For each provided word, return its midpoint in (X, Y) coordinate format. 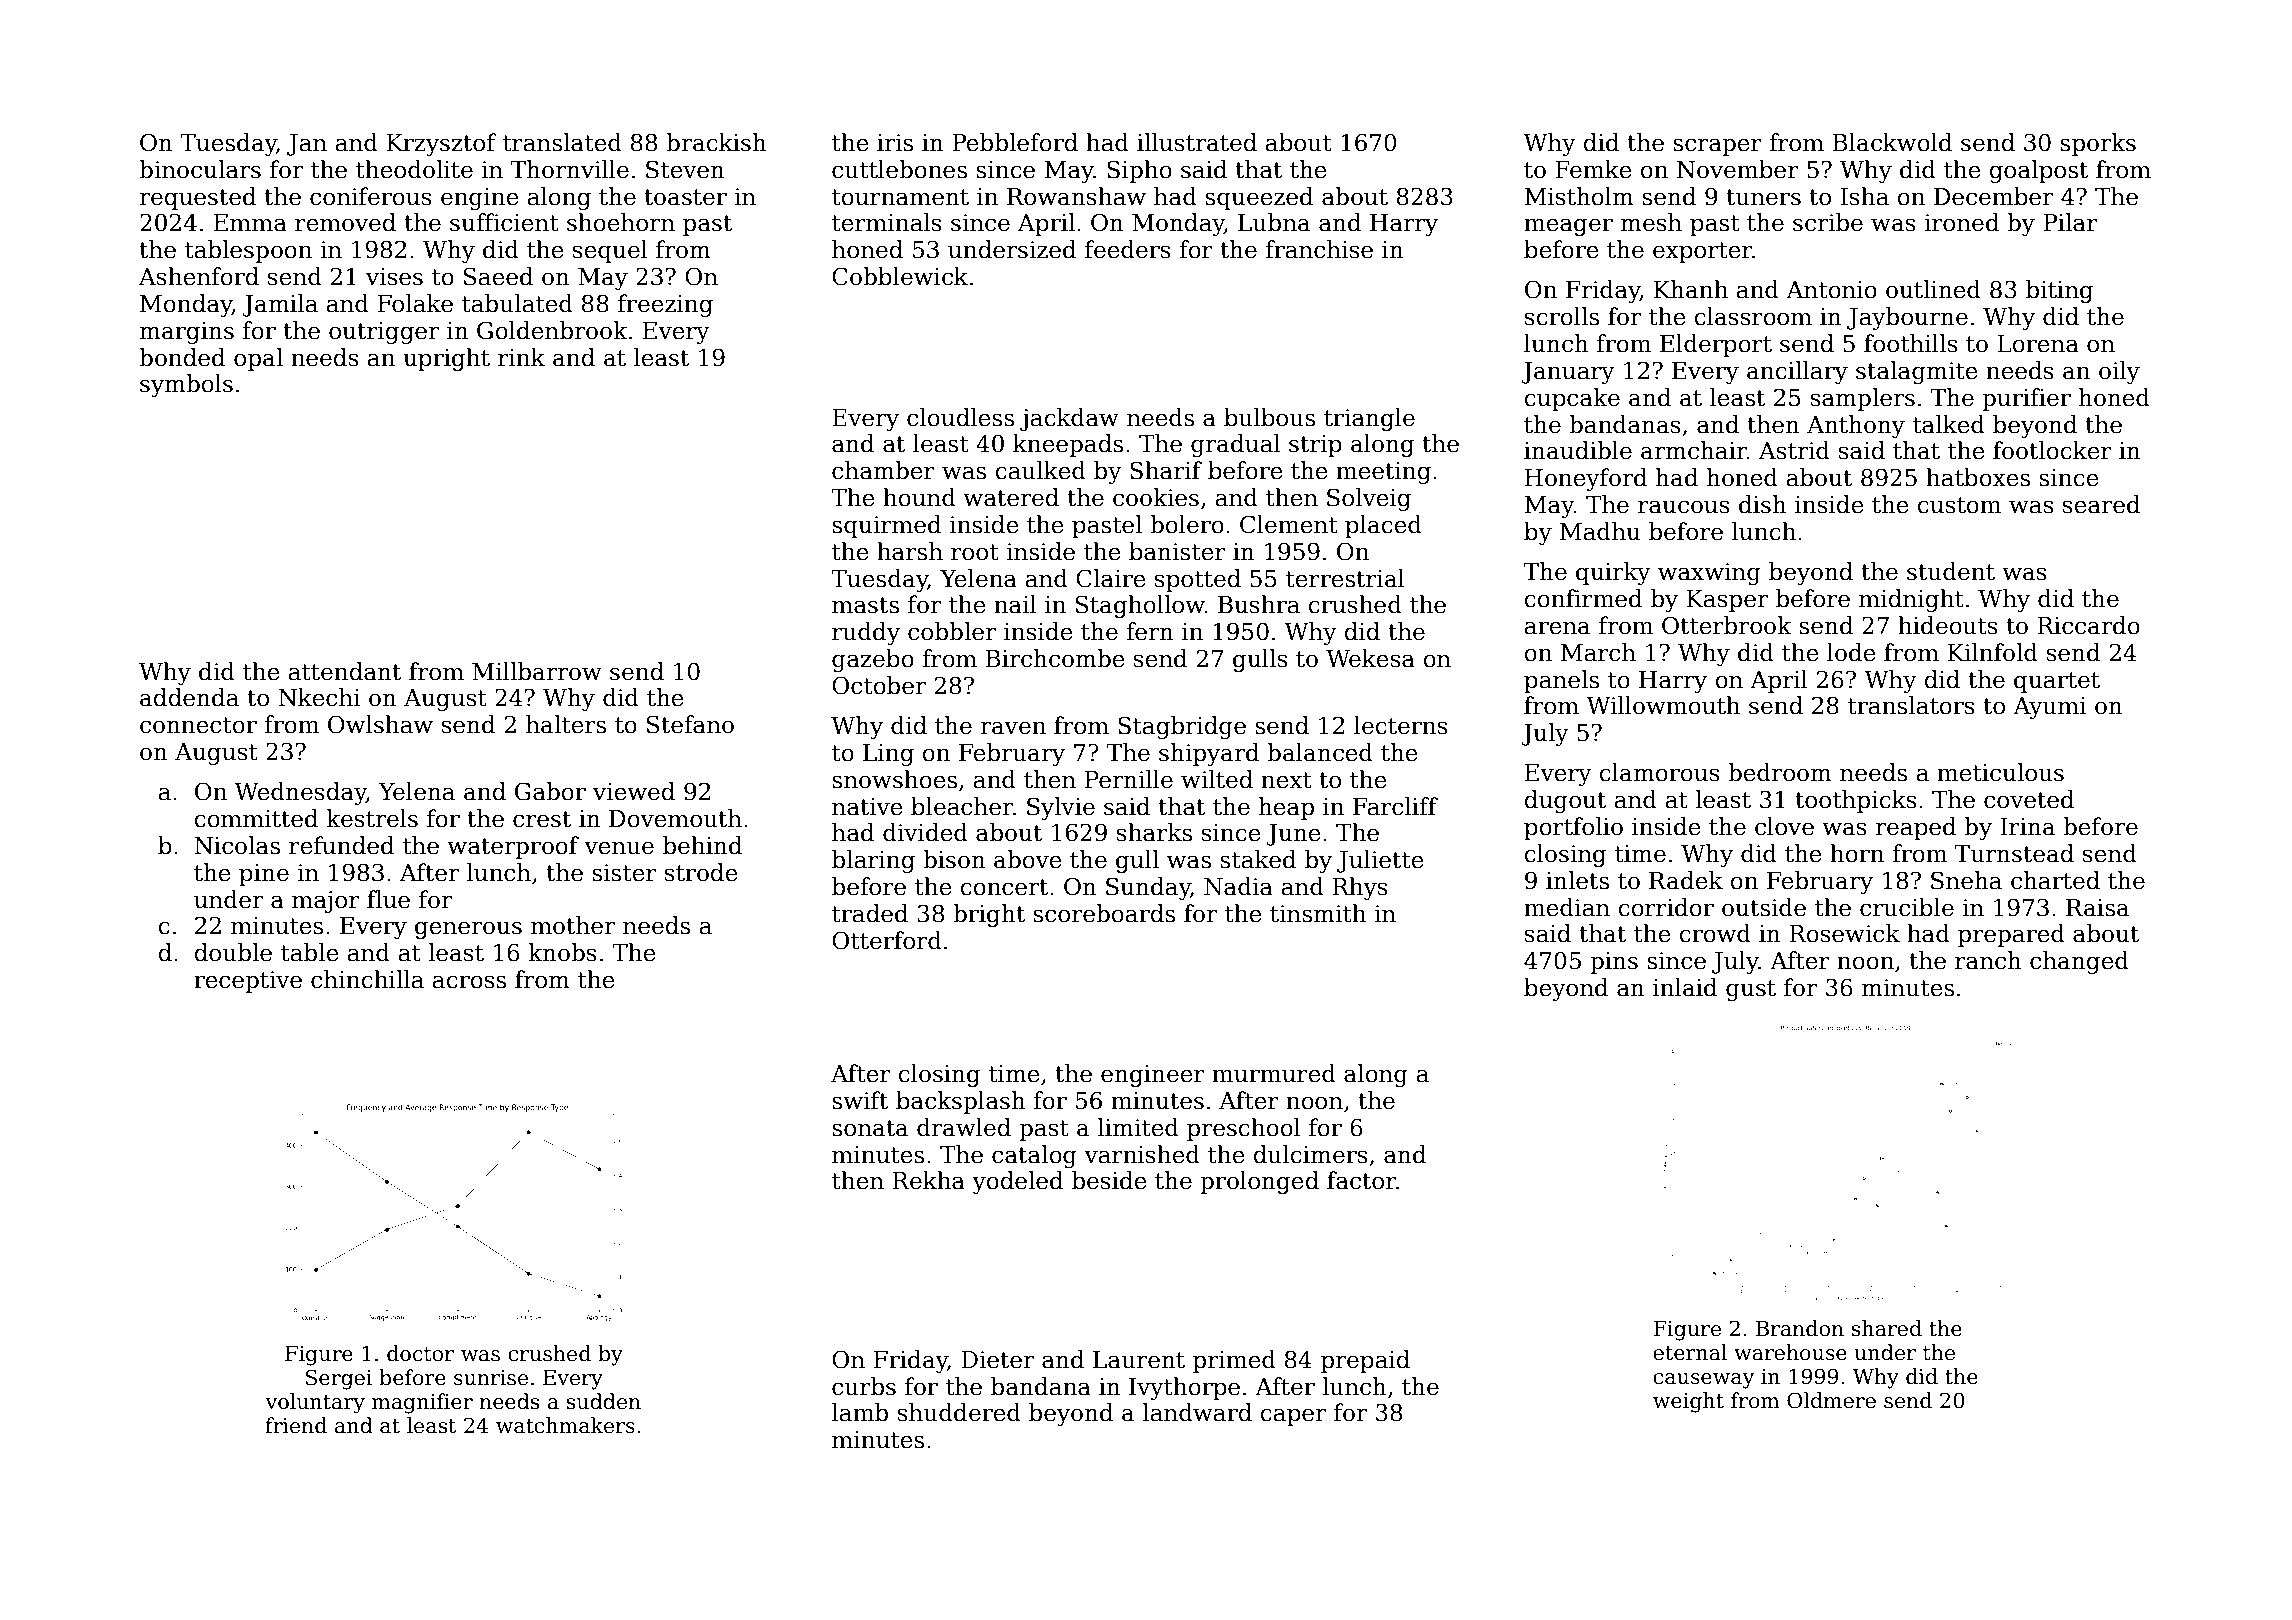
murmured (1274, 1073)
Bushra (1259, 604)
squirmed (886, 526)
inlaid (1685, 987)
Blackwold (1892, 142)
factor (1361, 1180)
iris (895, 143)
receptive (248, 982)
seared (2101, 504)
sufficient (504, 222)
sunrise (491, 1378)
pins (1614, 963)
